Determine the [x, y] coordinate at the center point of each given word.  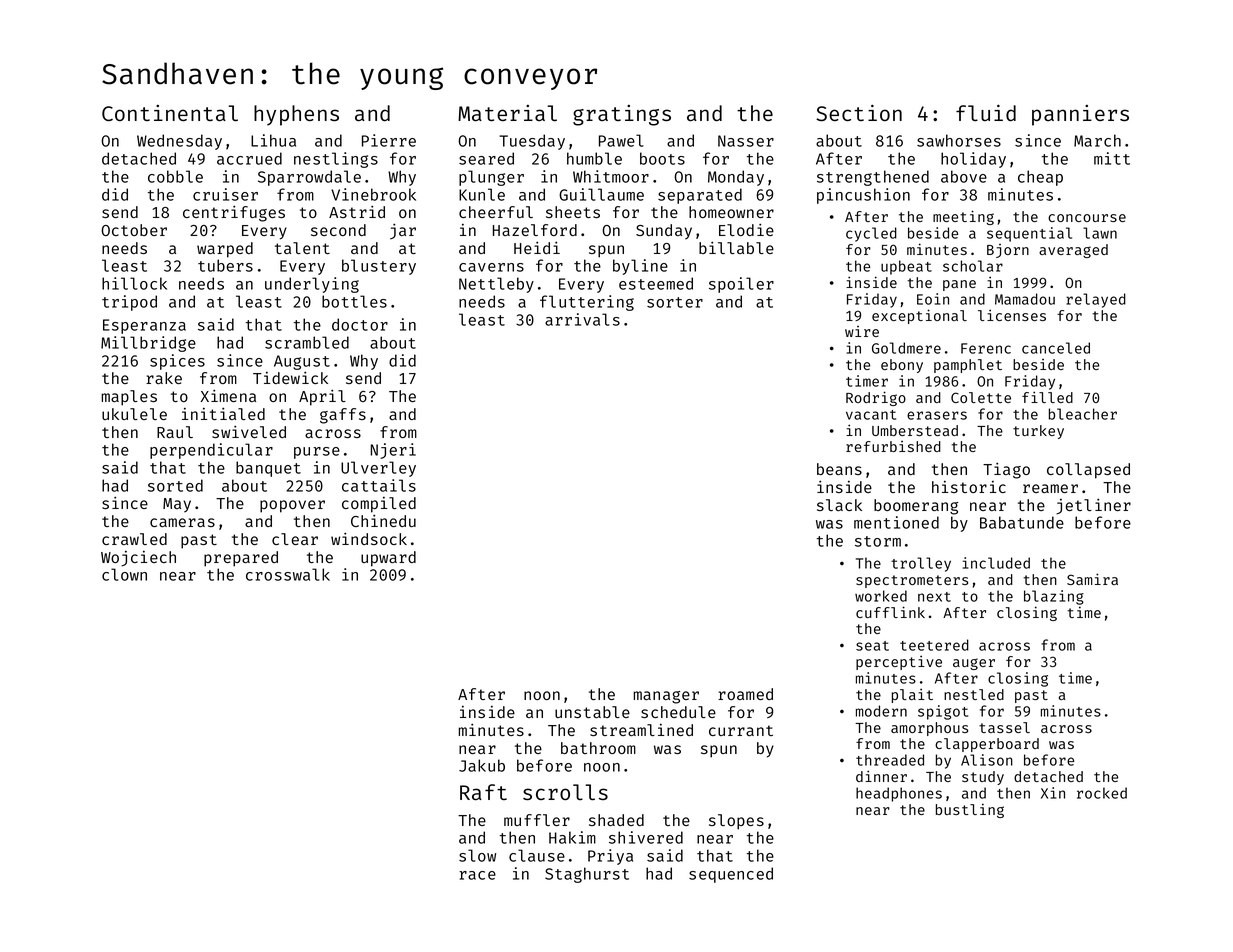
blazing [1054, 597]
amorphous [929, 729]
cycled [871, 234]
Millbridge [148, 344]
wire [862, 331]
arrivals [582, 319]
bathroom [598, 748]
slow [477, 855]
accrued [249, 158]
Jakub [482, 765]
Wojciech [138, 559]
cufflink [890, 612]
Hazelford [535, 230]
